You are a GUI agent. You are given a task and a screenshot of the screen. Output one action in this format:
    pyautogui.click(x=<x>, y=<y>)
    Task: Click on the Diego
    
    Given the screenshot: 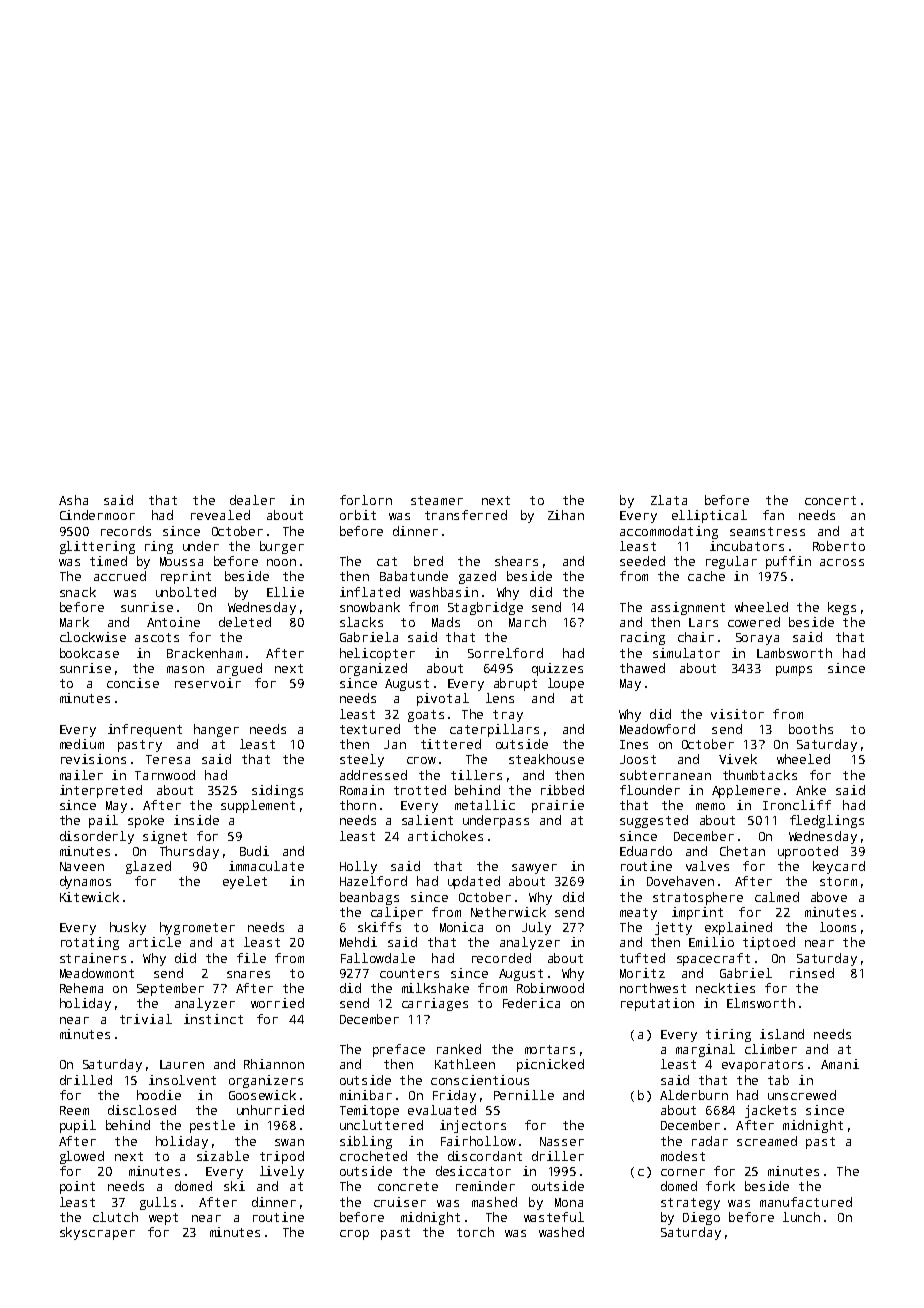 What is the action you would take?
    pyautogui.click(x=701, y=1218)
